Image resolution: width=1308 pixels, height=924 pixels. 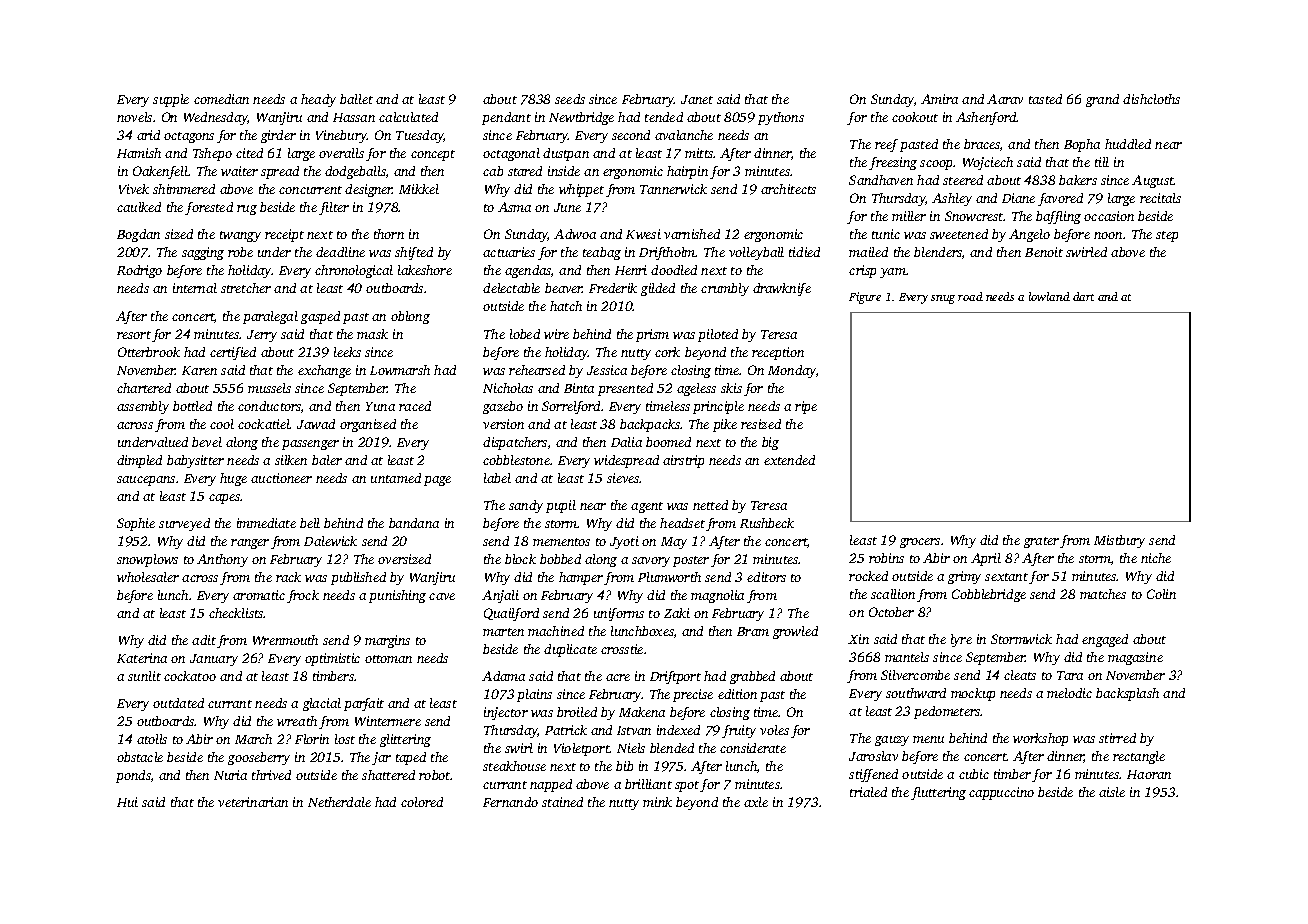 I want to click on architects, so click(x=788, y=189).
